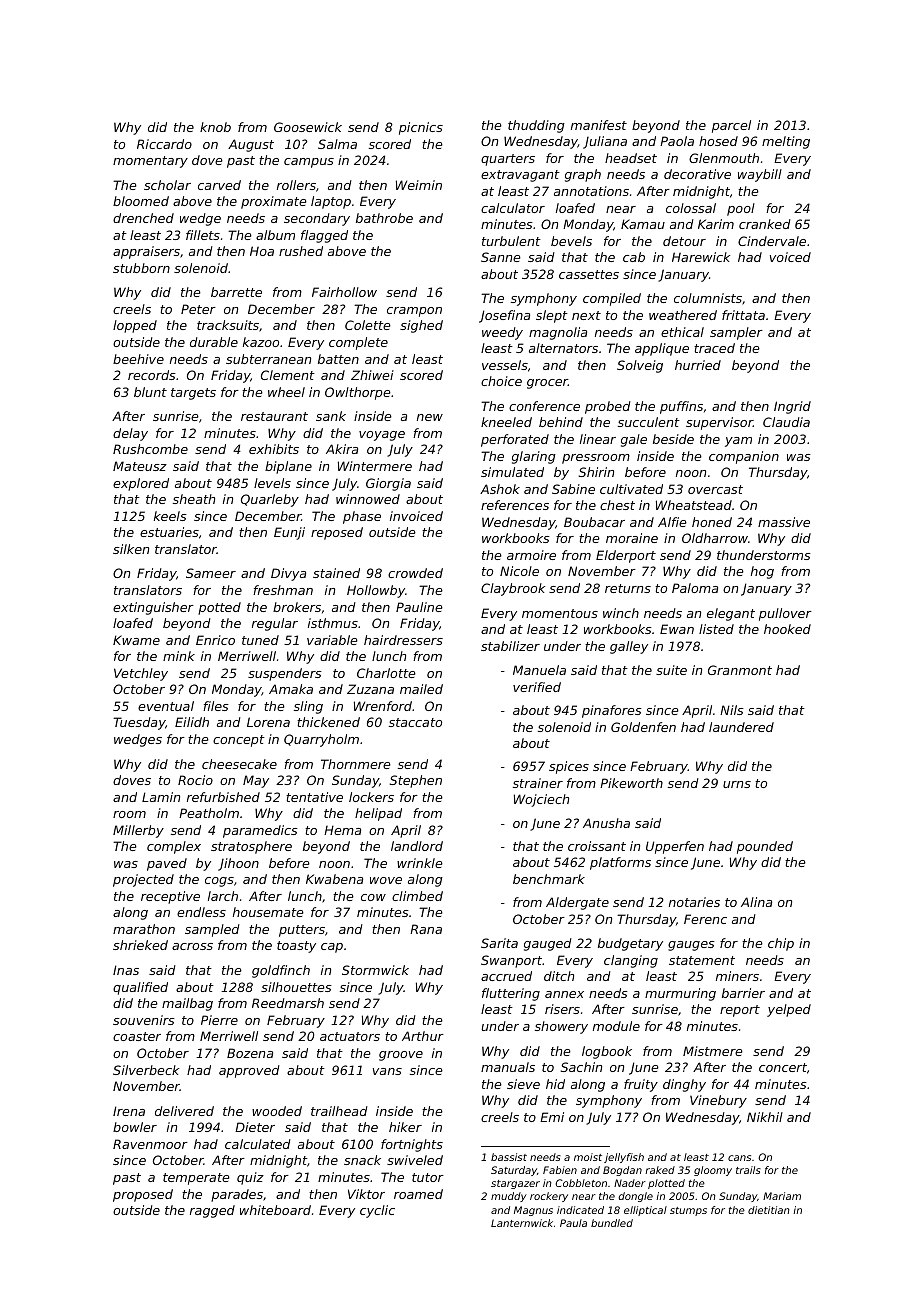 The image size is (924, 1308). I want to click on ragged, so click(212, 1211).
